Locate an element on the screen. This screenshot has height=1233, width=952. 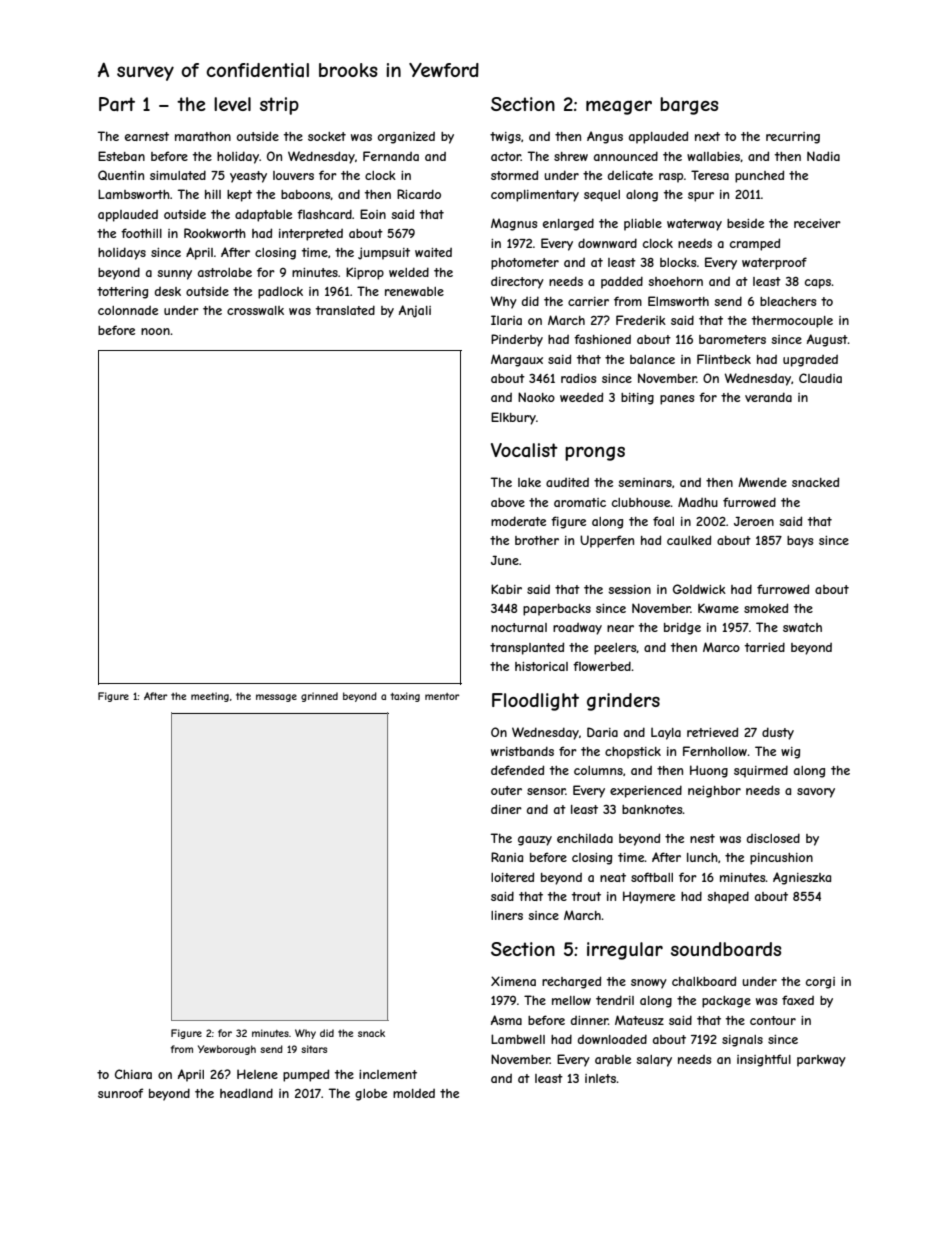
outer is located at coordinates (506, 790).
